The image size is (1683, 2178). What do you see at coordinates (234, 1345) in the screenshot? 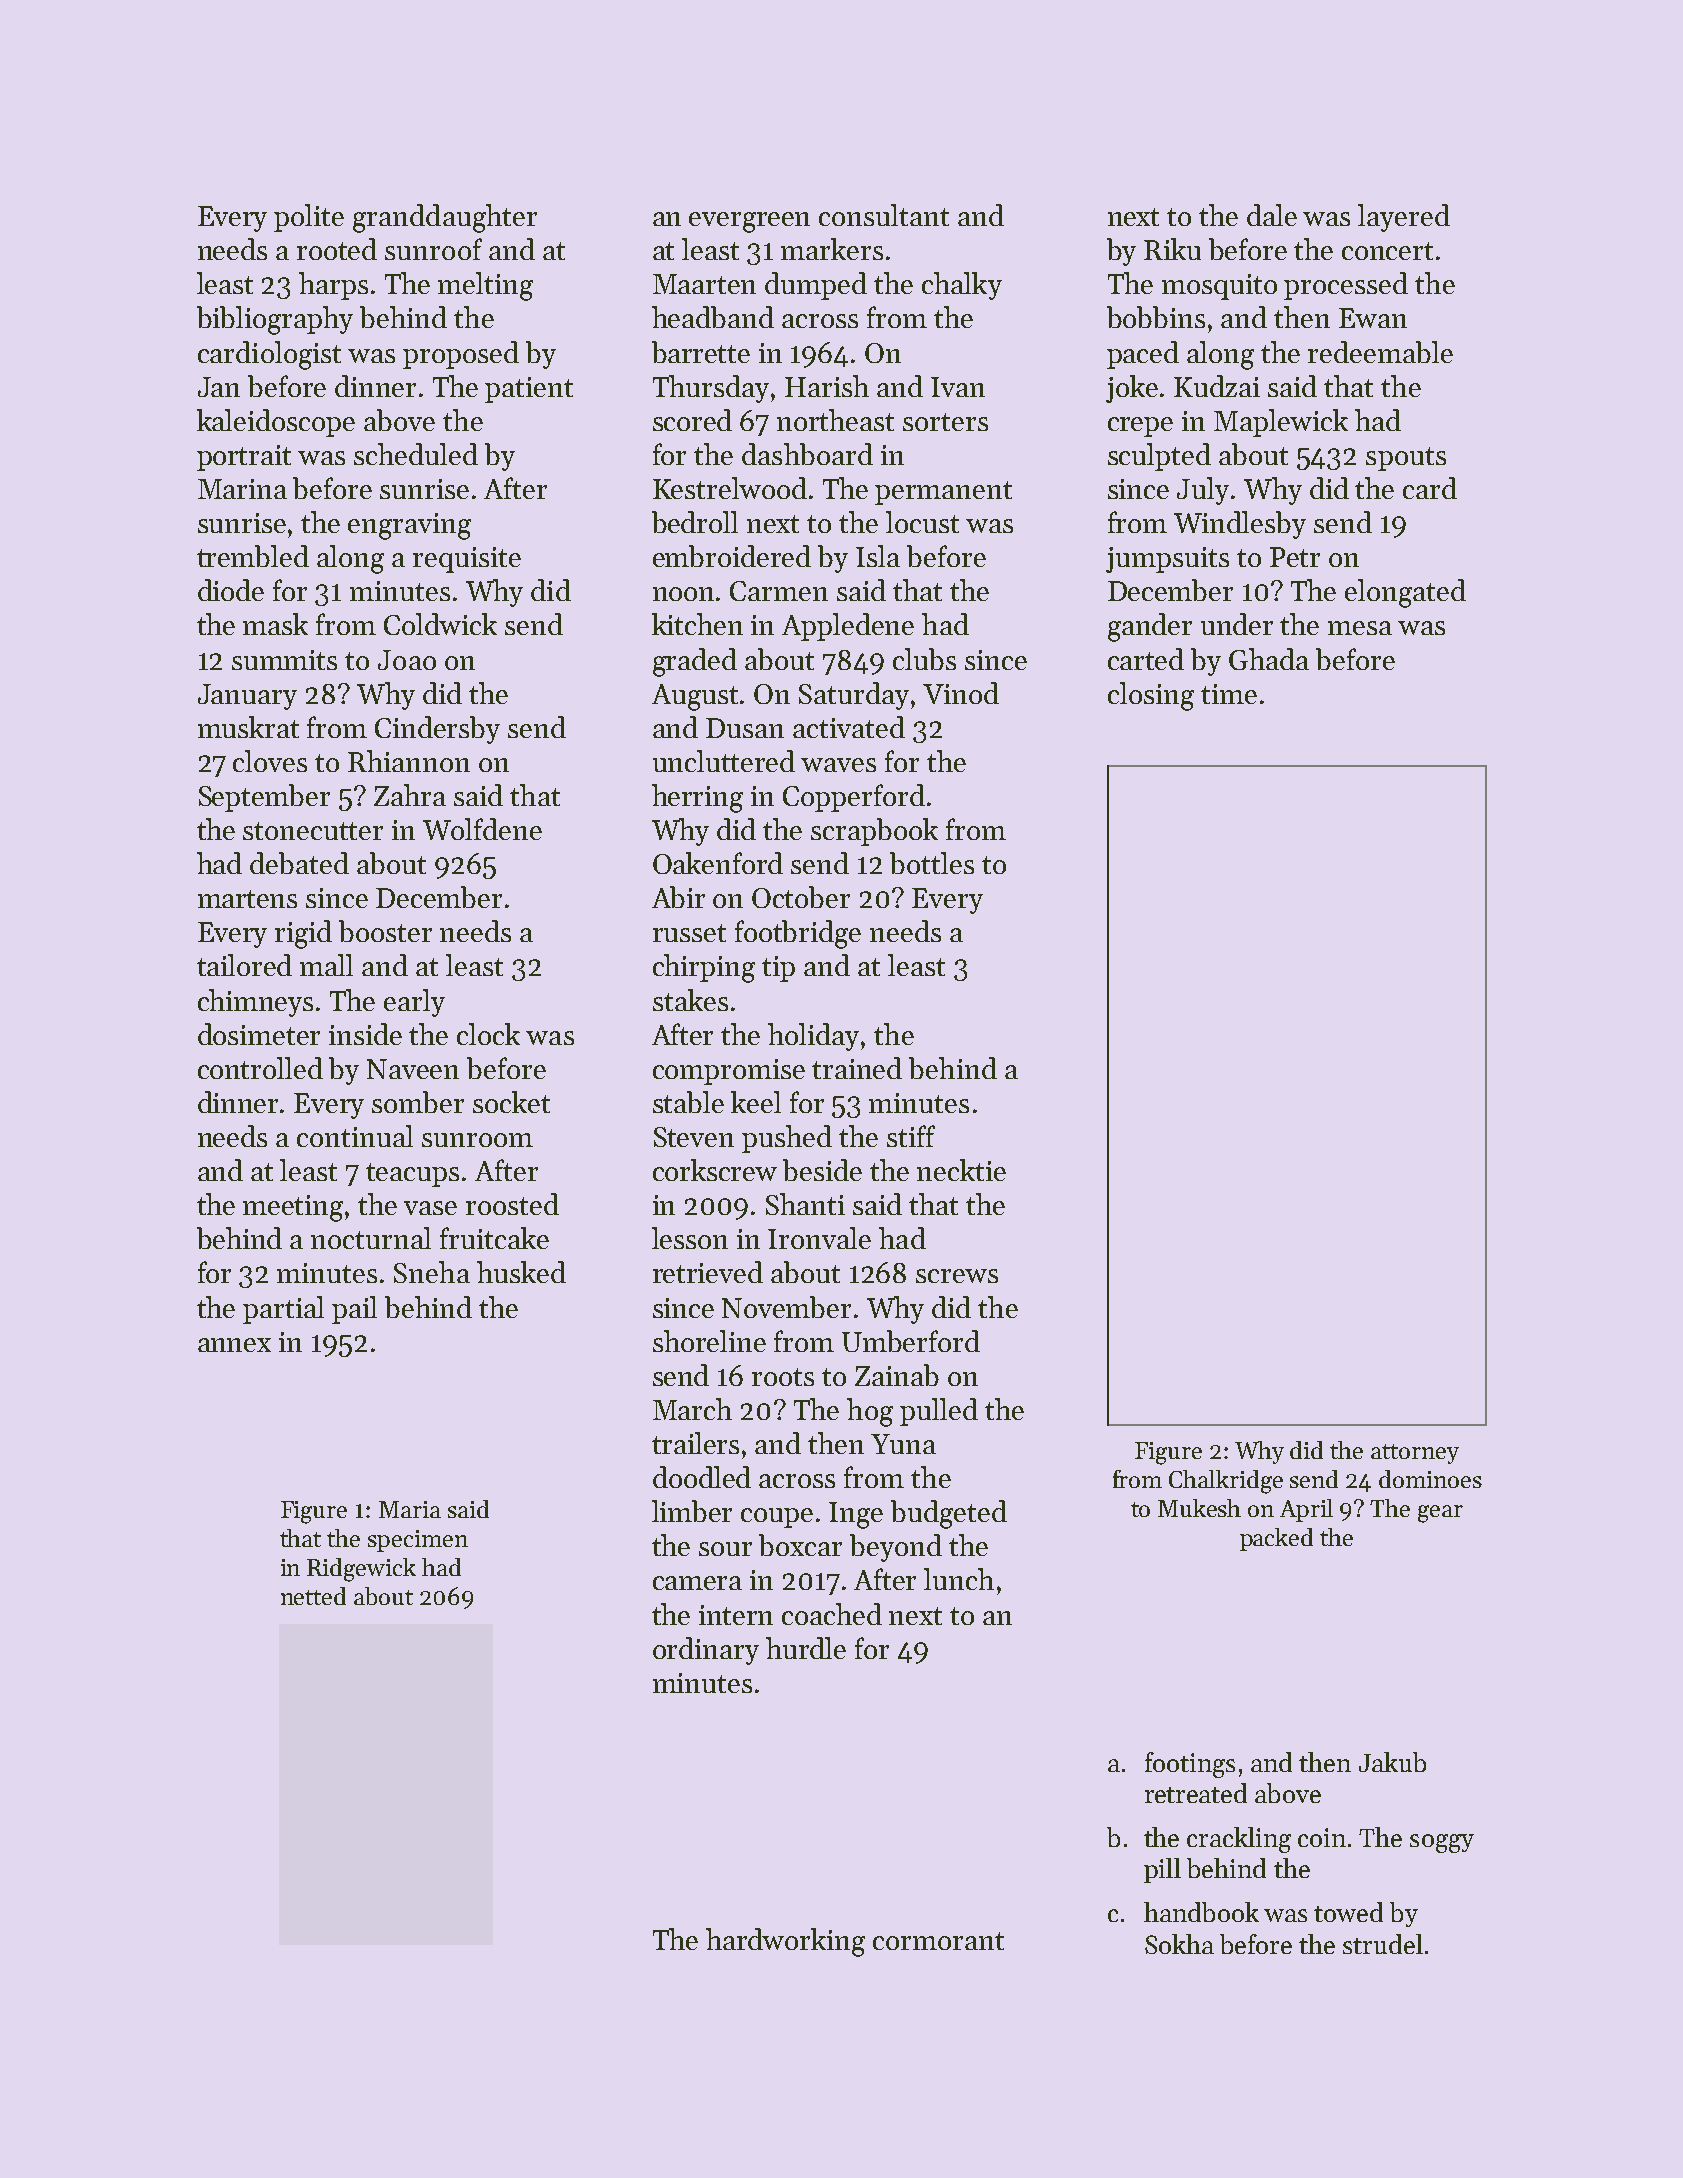
I see `annex` at bounding box center [234, 1345].
